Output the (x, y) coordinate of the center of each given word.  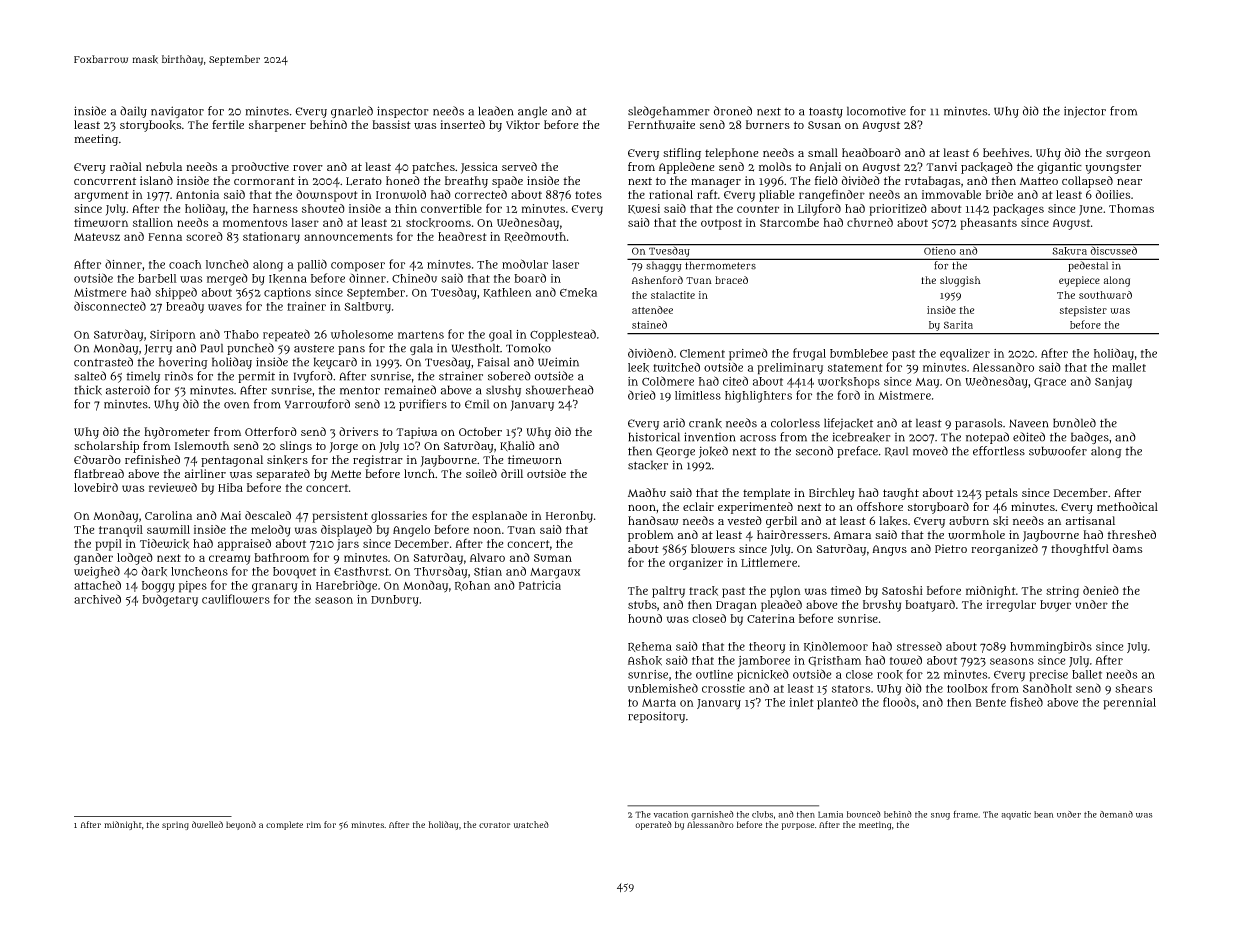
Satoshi (902, 590)
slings (296, 447)
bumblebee (859, 353)
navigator (177, 112)
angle (532, 112)
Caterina (771, 618)
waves (225, 307)
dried (642, 395)
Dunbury (395, 600)
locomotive (876, 111)
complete (284, 825)
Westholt (476, 348)
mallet (1129, 367)
